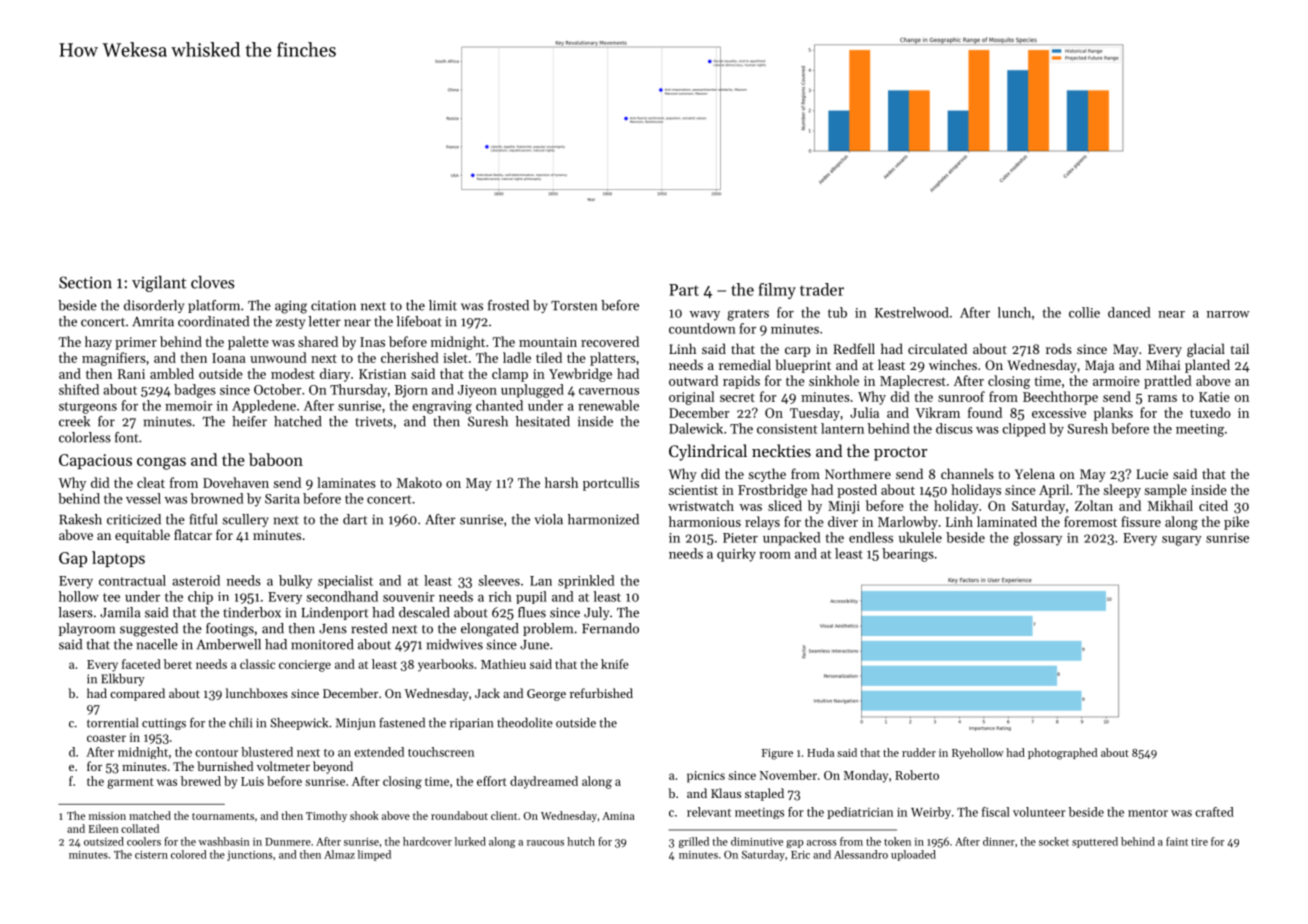 Image resolution: width=1308 pixels, height=924 pixels. I want to click on frosted, so click(508, 305).
